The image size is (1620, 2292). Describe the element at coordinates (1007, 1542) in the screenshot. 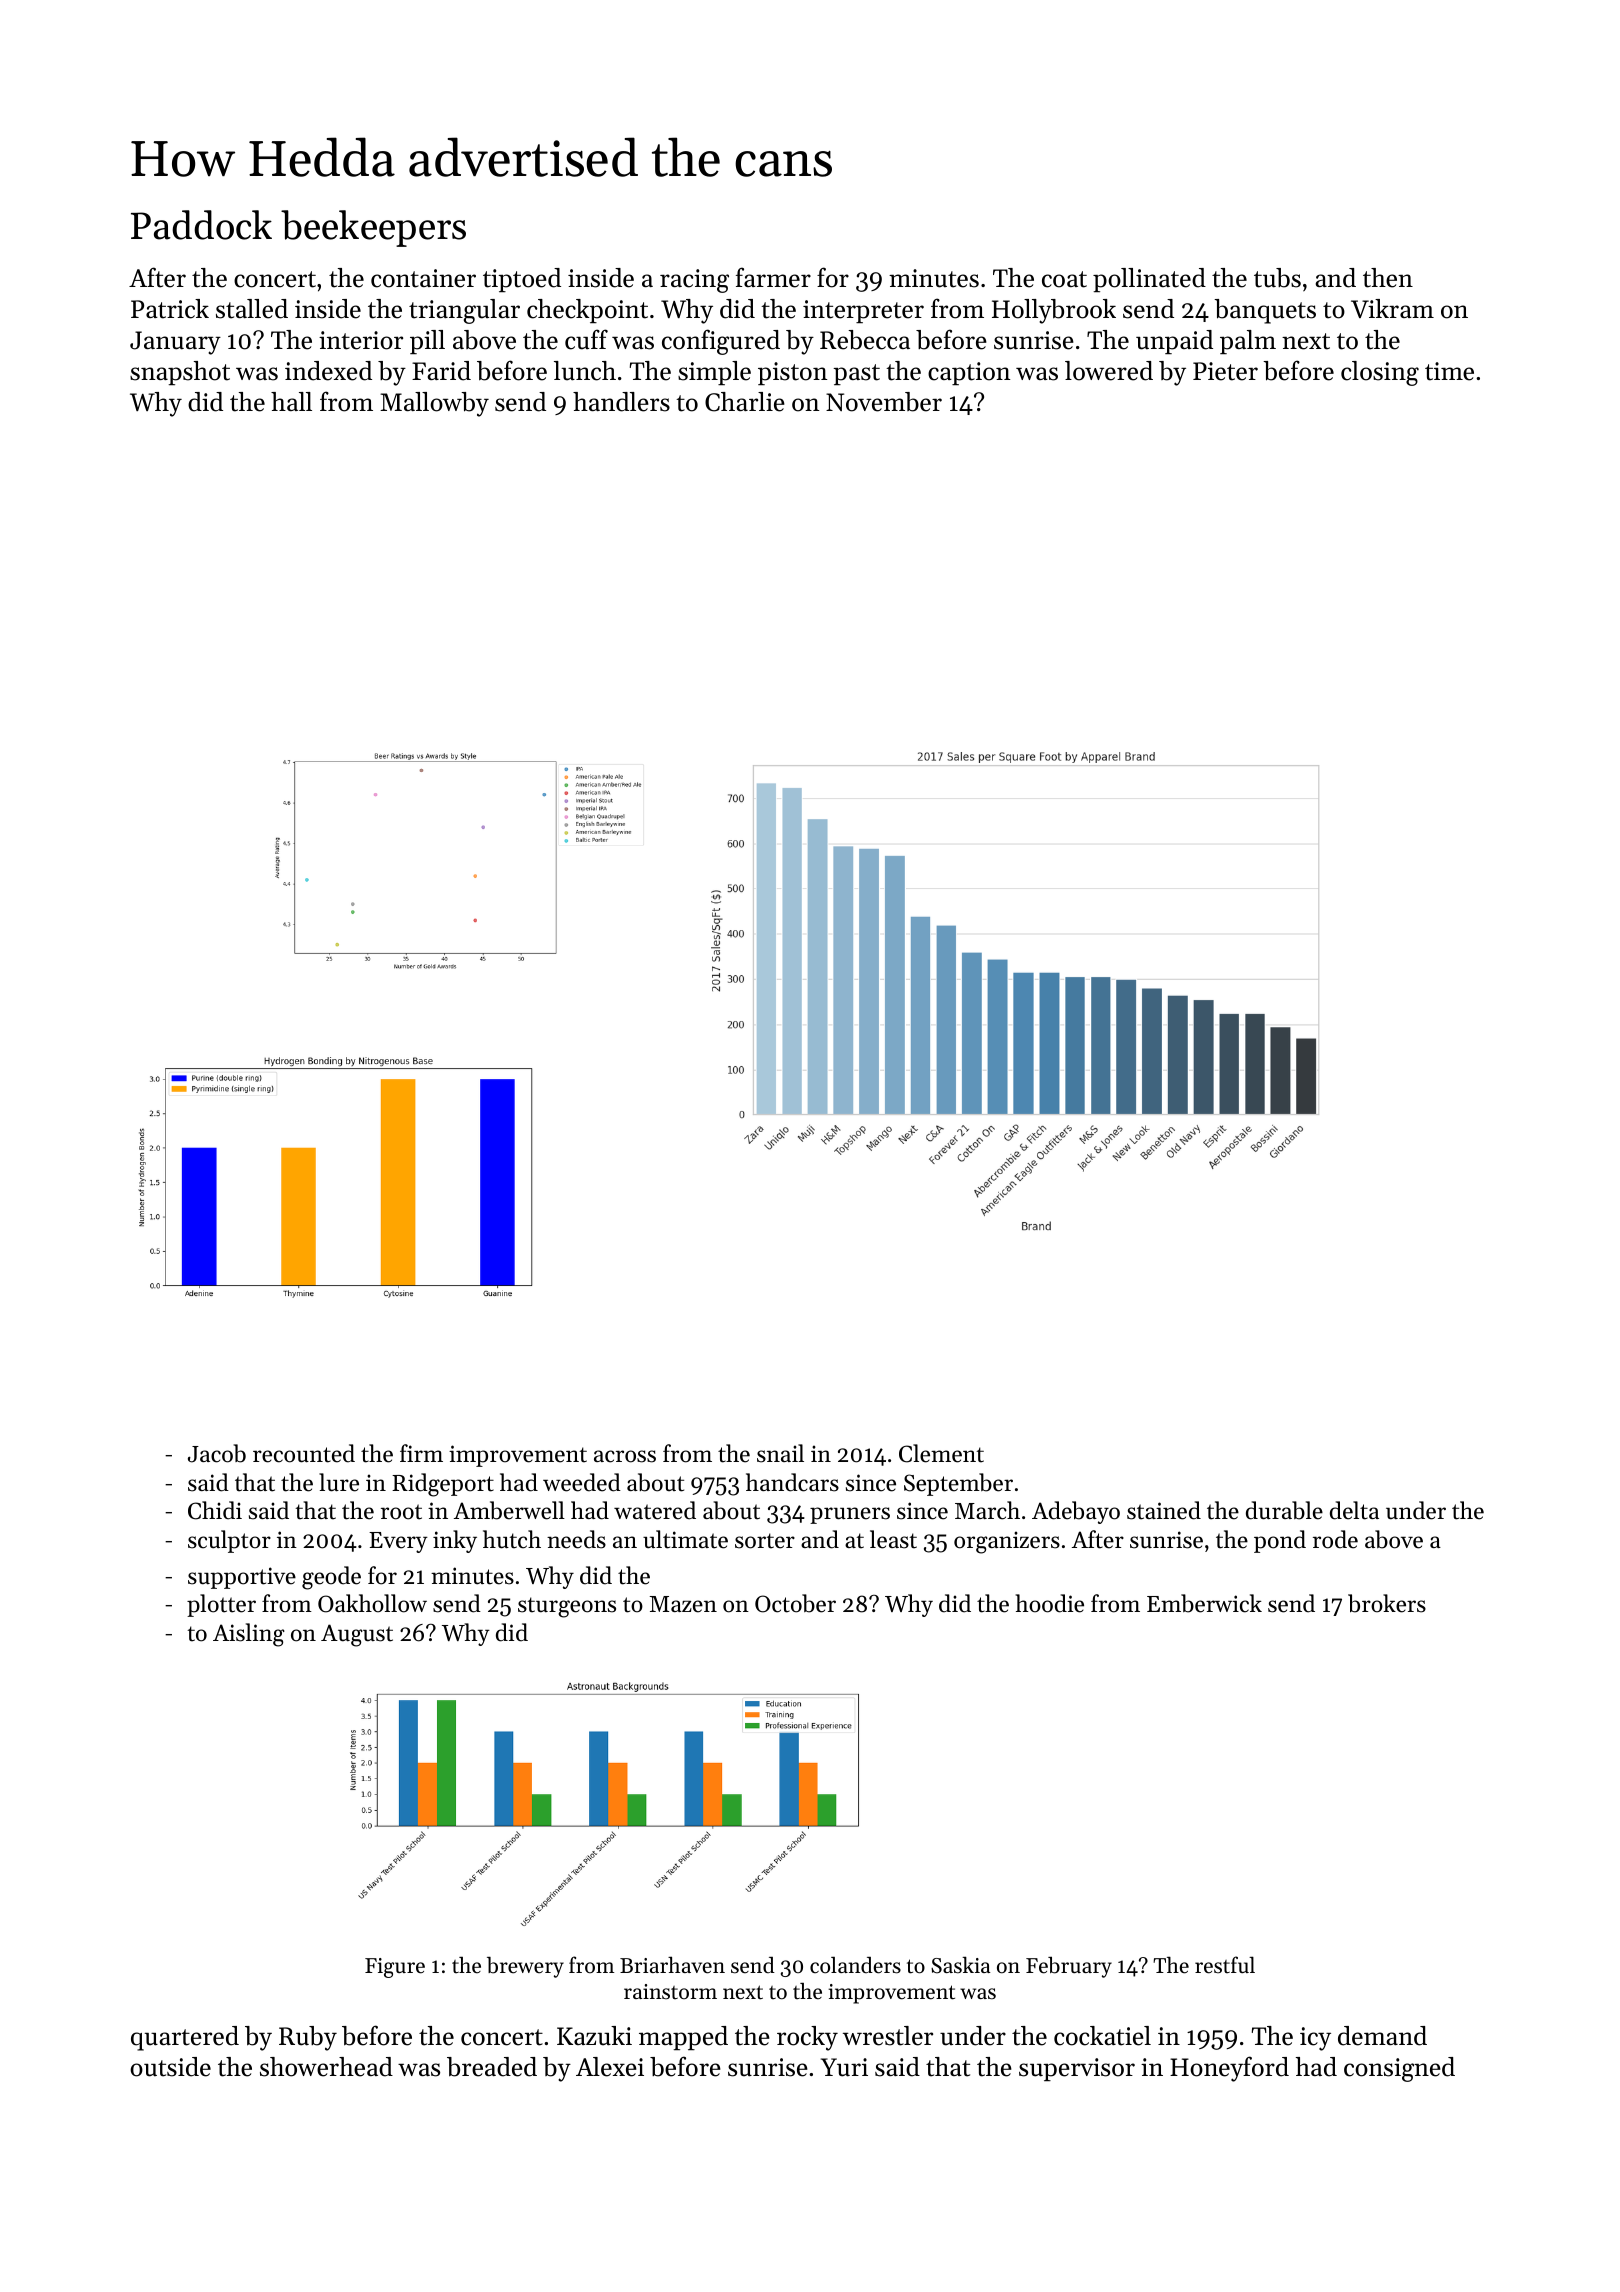

I see `organizers` at that location.
